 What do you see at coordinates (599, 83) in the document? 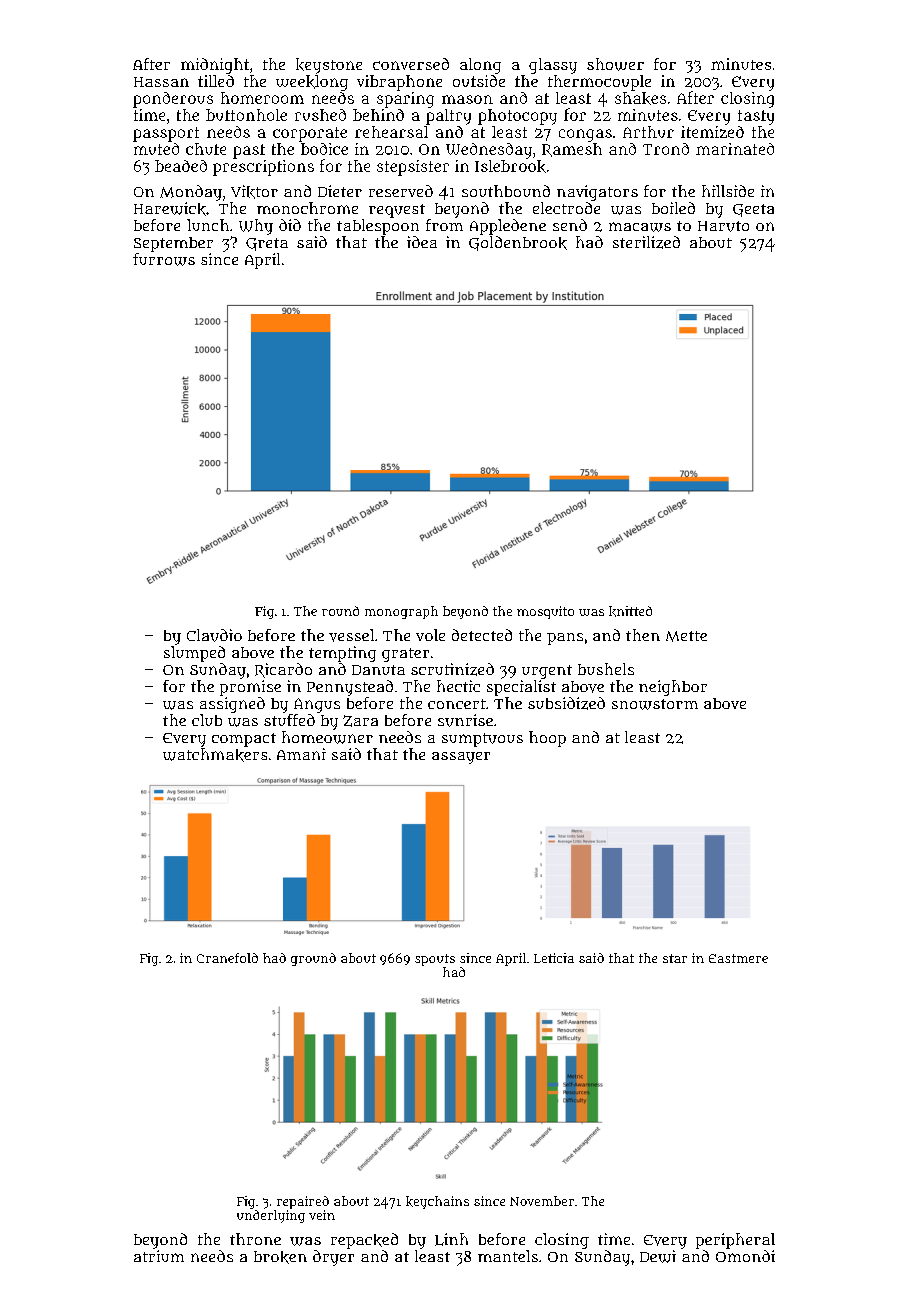
I see `thermocouple` at bounding box center [599, 83].
